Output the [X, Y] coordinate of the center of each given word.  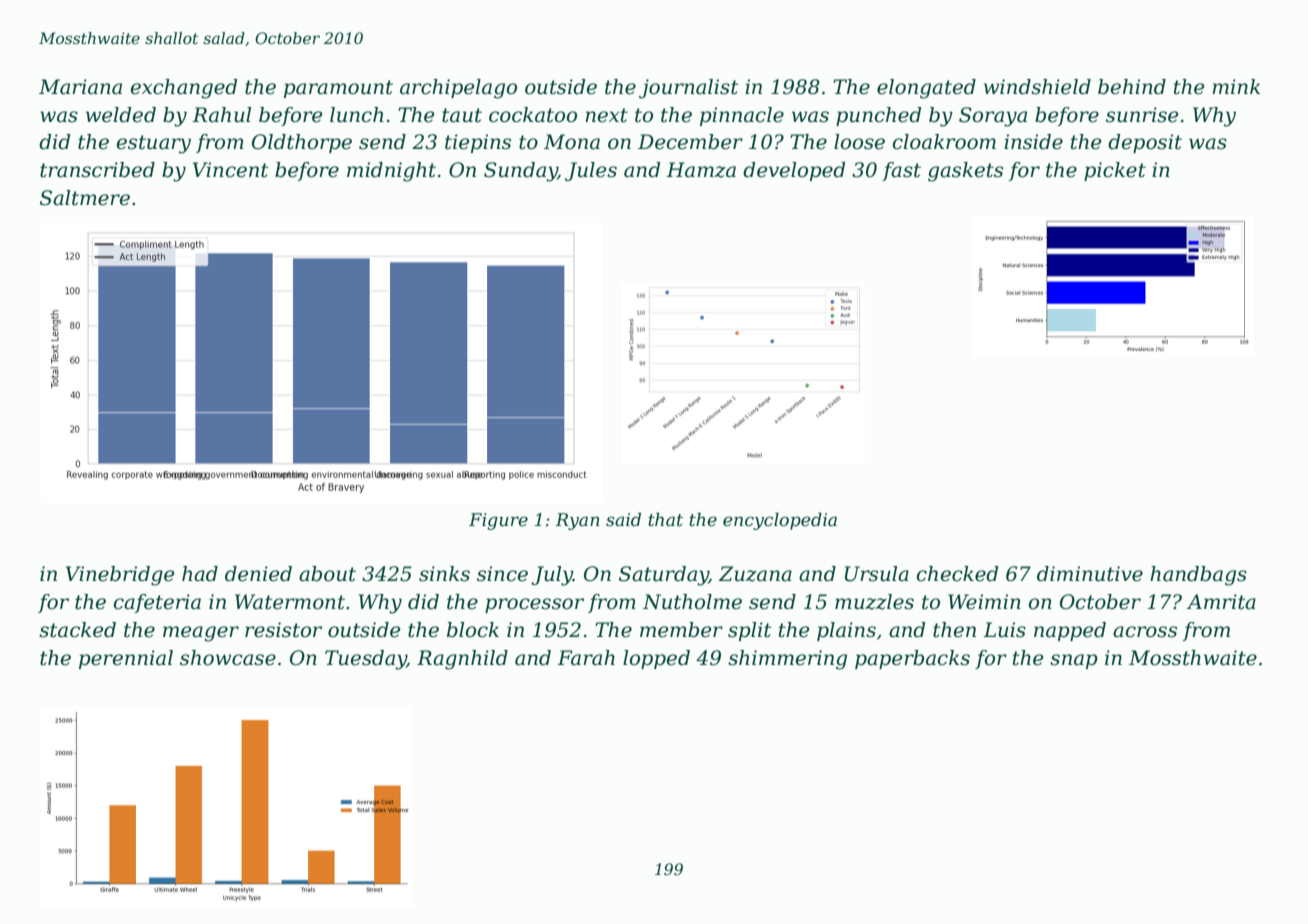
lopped [656, 659]
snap [1074, 661]
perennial [126, 659]
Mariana [80, 87]
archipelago [458, 89]
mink [1236, 86]
